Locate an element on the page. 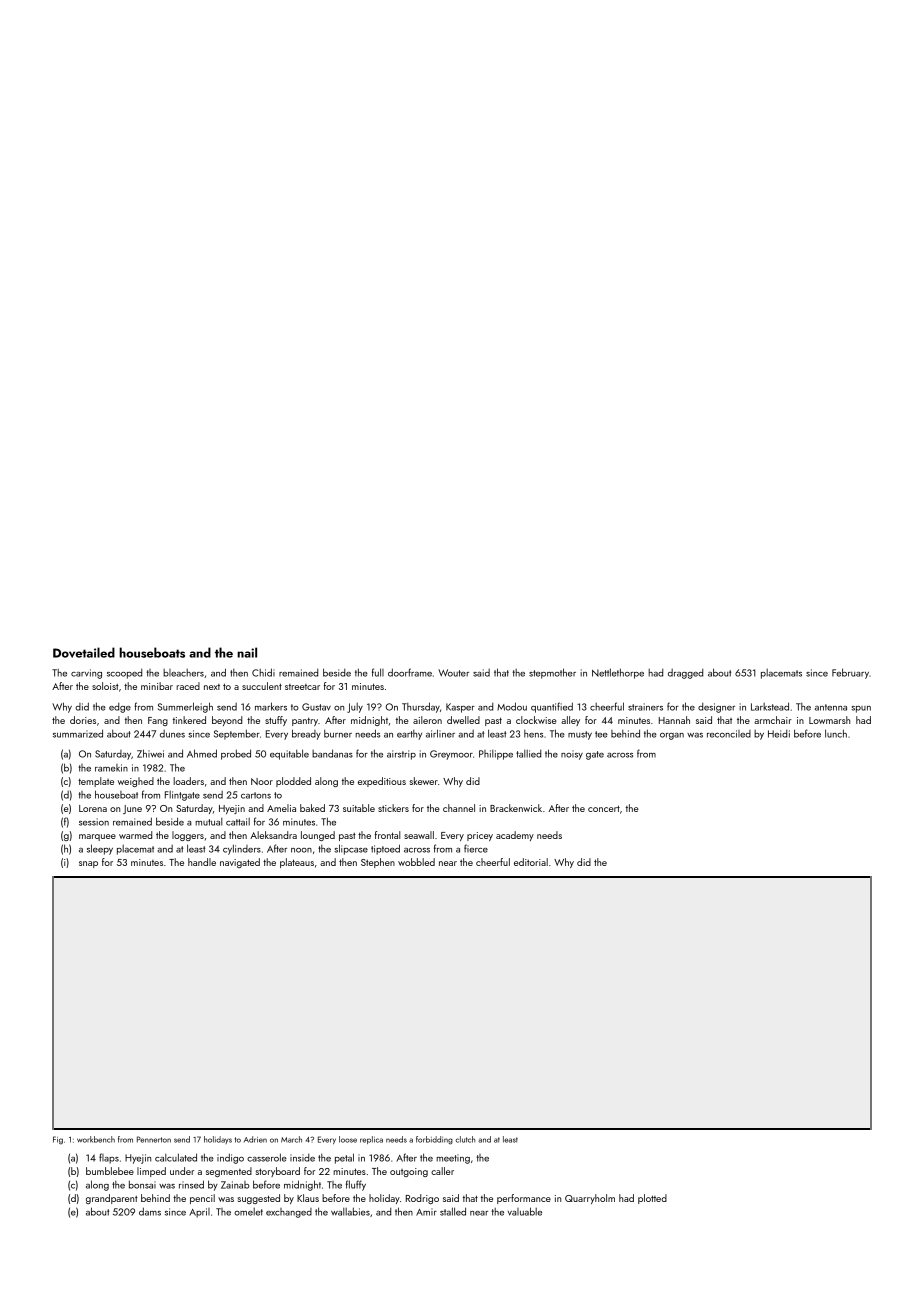  dories is located at coordinates (83, 720).
